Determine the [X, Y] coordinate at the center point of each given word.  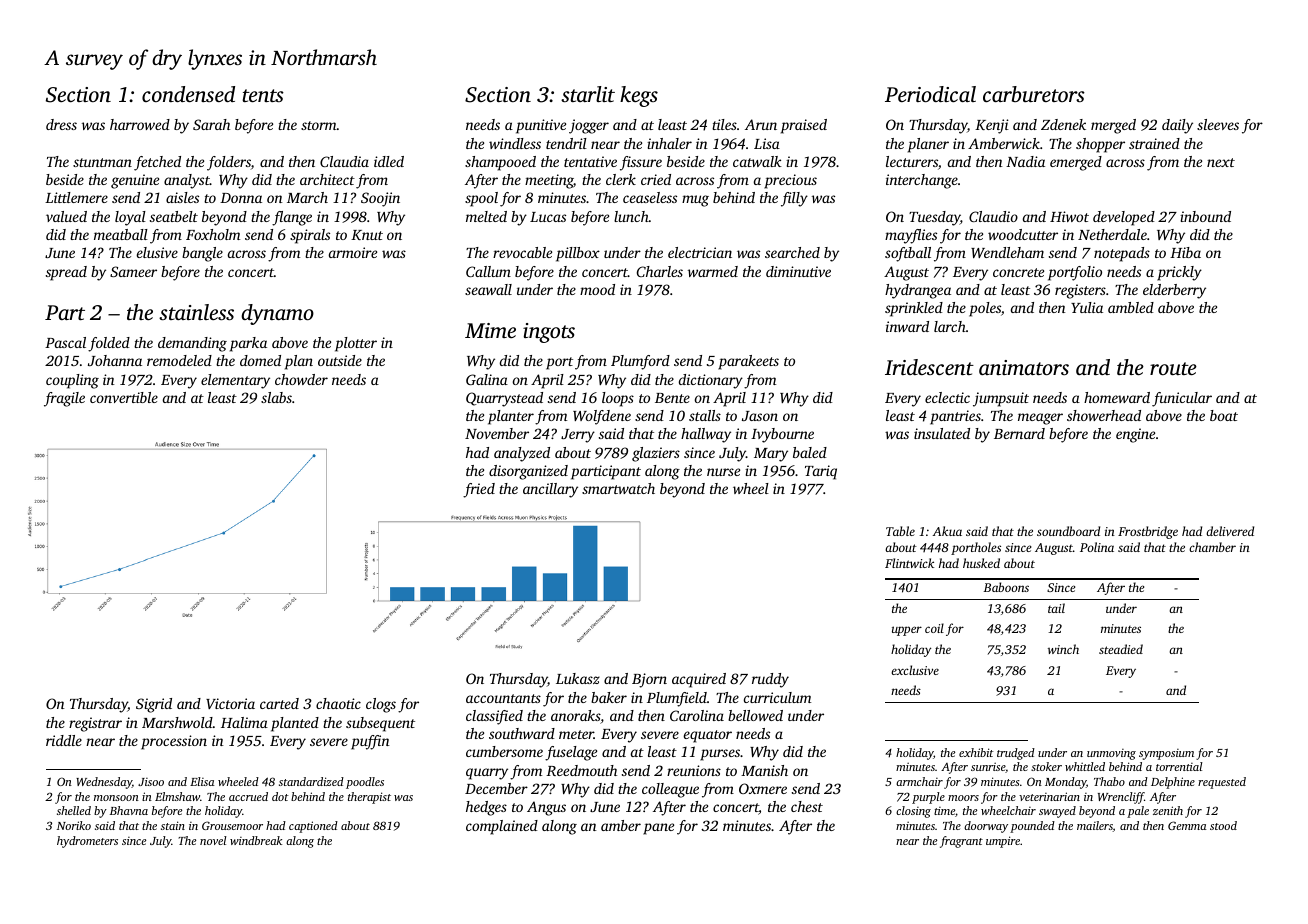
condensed [188, 94]
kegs [639, 96]
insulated [942, 433]
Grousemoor [232, 825]
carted [279, 703]
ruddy [770, 680]
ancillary [550, 490]
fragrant [961, 842]
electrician [700, 252]
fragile [64, 399]
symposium [1166, 754]
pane [658, 829]
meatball [121, 234]
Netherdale [1112, 234]
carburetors [1034, 94]
